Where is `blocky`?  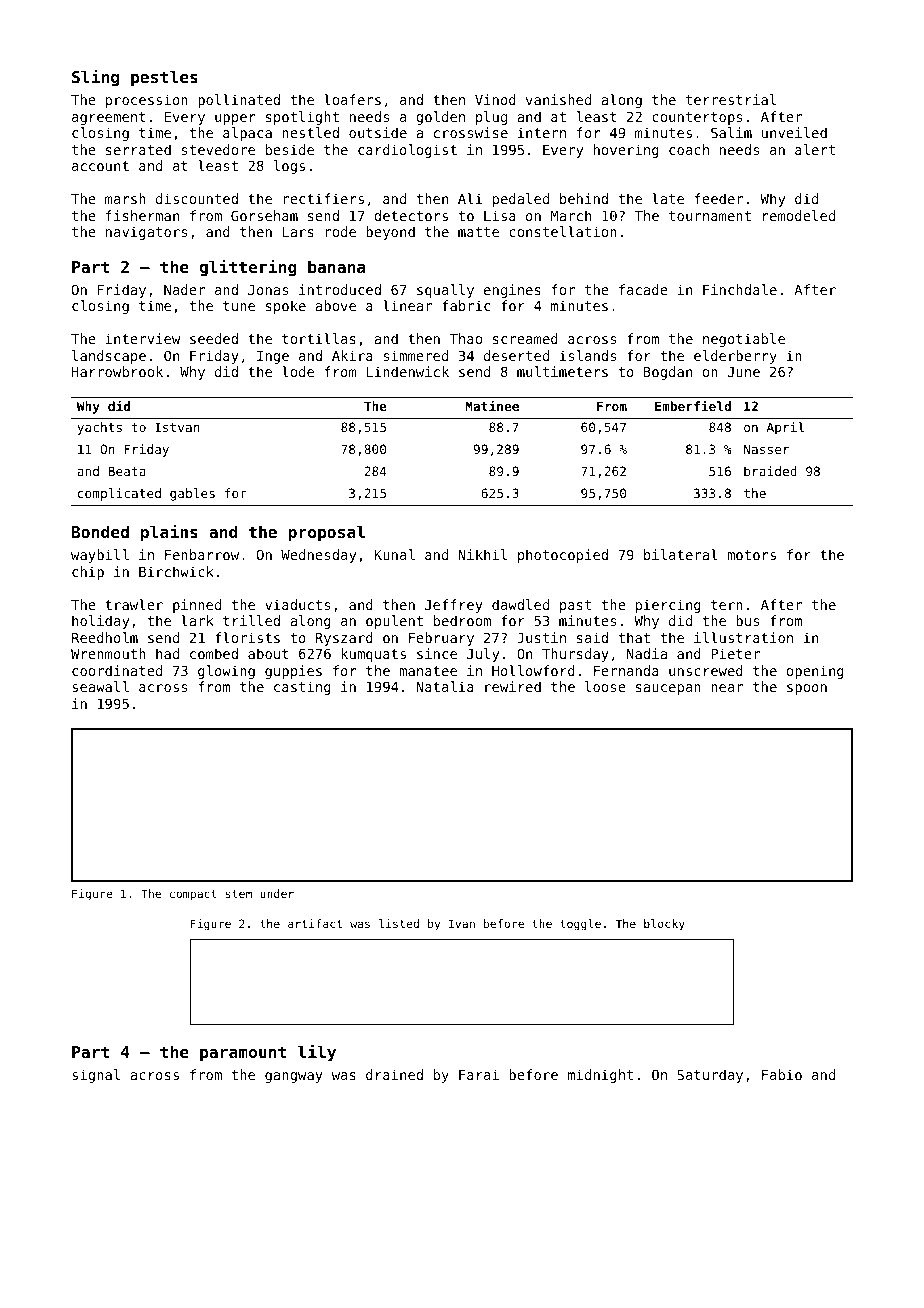
blocky is located at coordinates (664, 925).
